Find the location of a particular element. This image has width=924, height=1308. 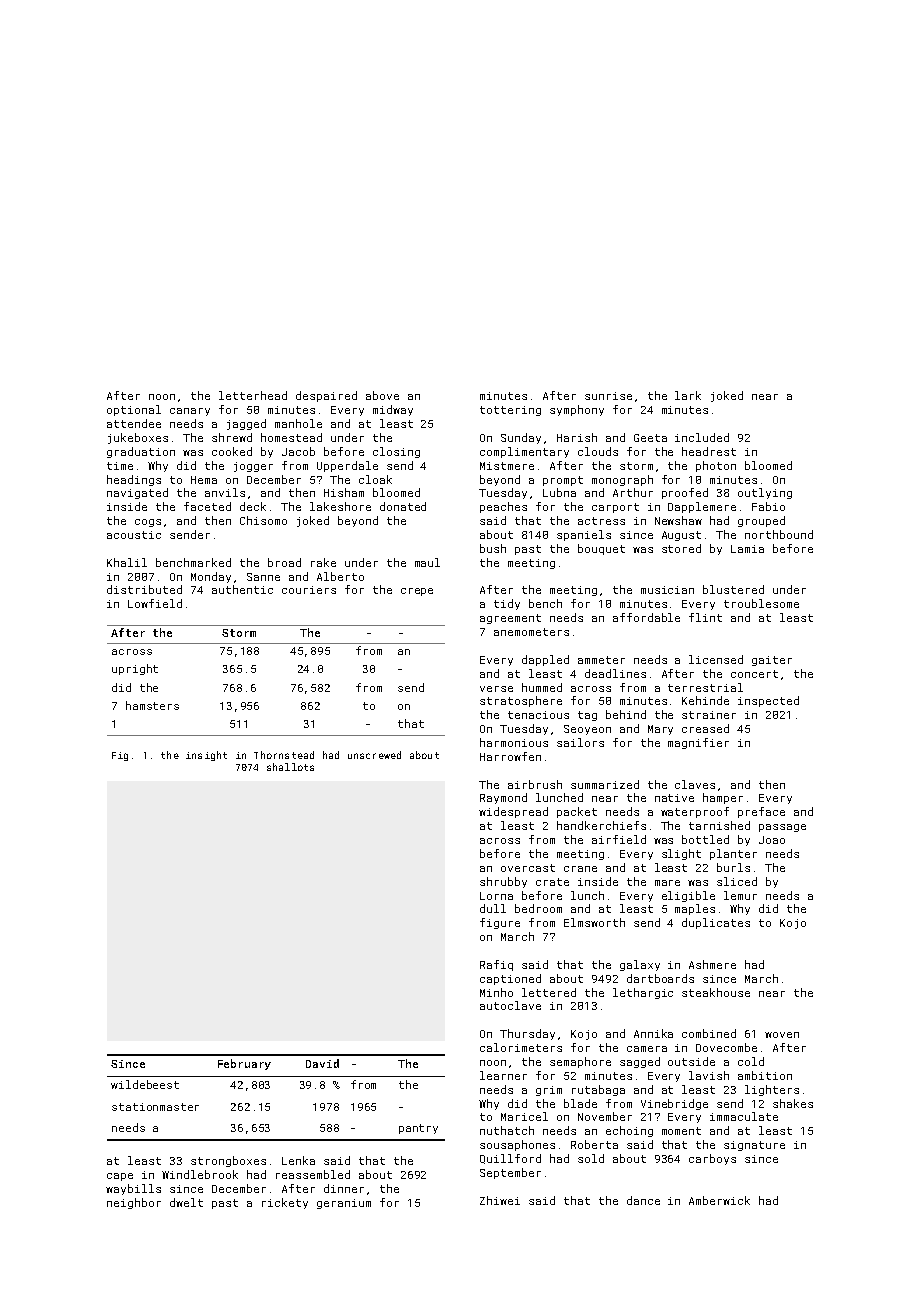

woven is located at coordinates (782, 1035).
